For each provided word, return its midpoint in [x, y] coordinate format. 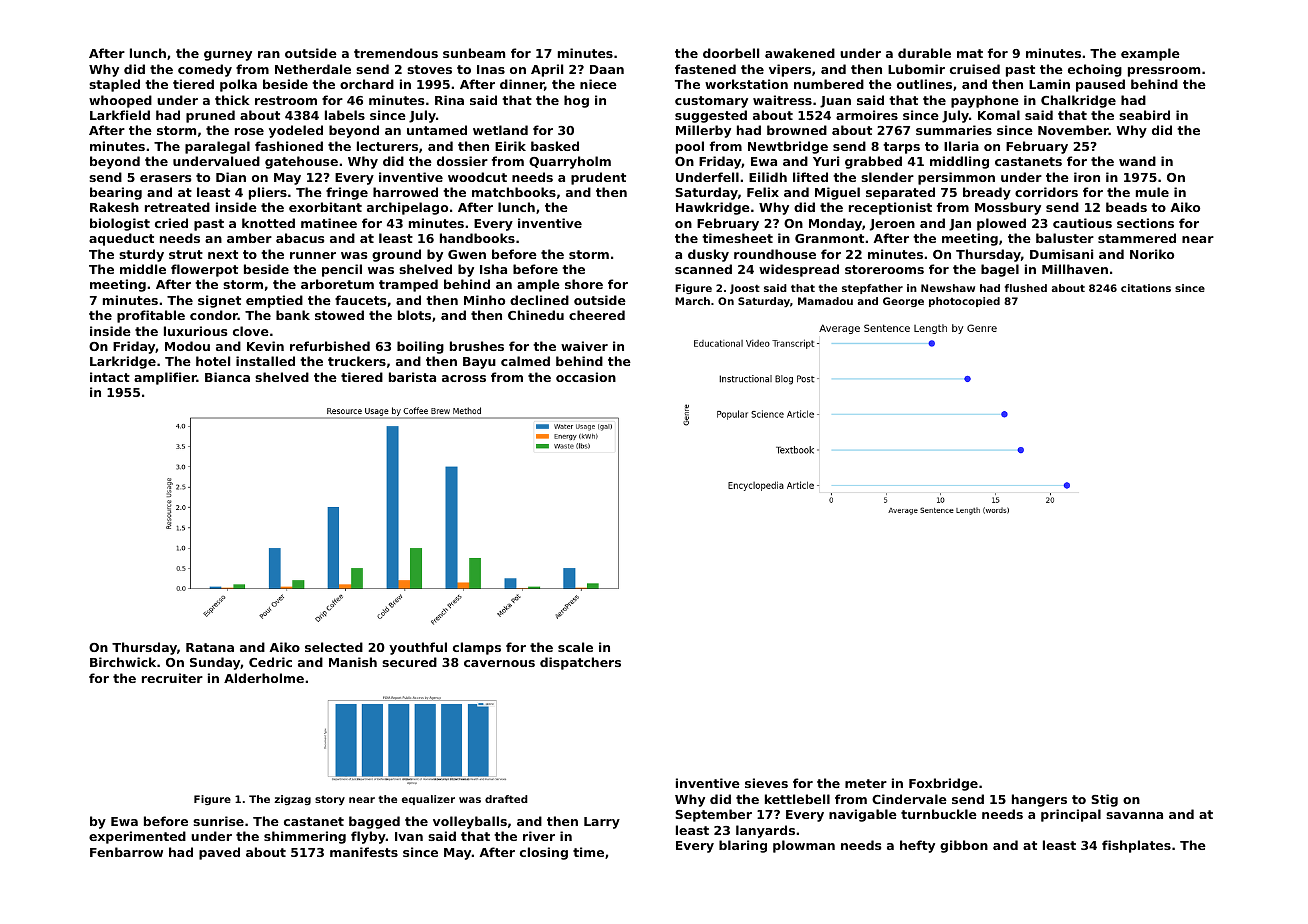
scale [575, 647]
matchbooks [514, 192]
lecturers [387, 146]
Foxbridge [943, 784]
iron [1087, 177]
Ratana [210, 647]
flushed [1026, 288]
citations [1146, 288]
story [330, 800]
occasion [586, 377]
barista [412, 377]
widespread [799, 270]
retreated [177, 207]
